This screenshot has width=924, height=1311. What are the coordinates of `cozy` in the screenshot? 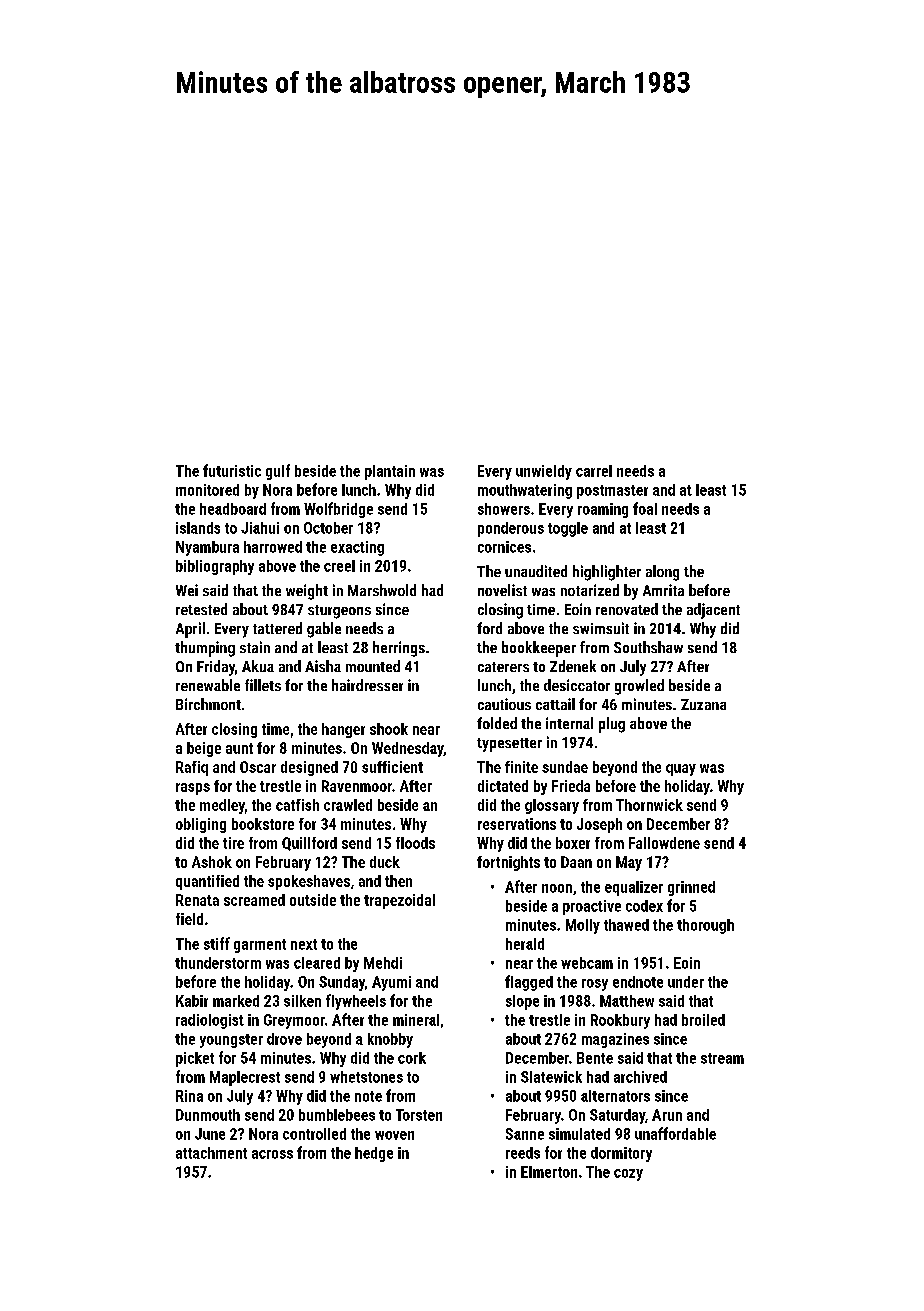 It's located at (628, 1175).
